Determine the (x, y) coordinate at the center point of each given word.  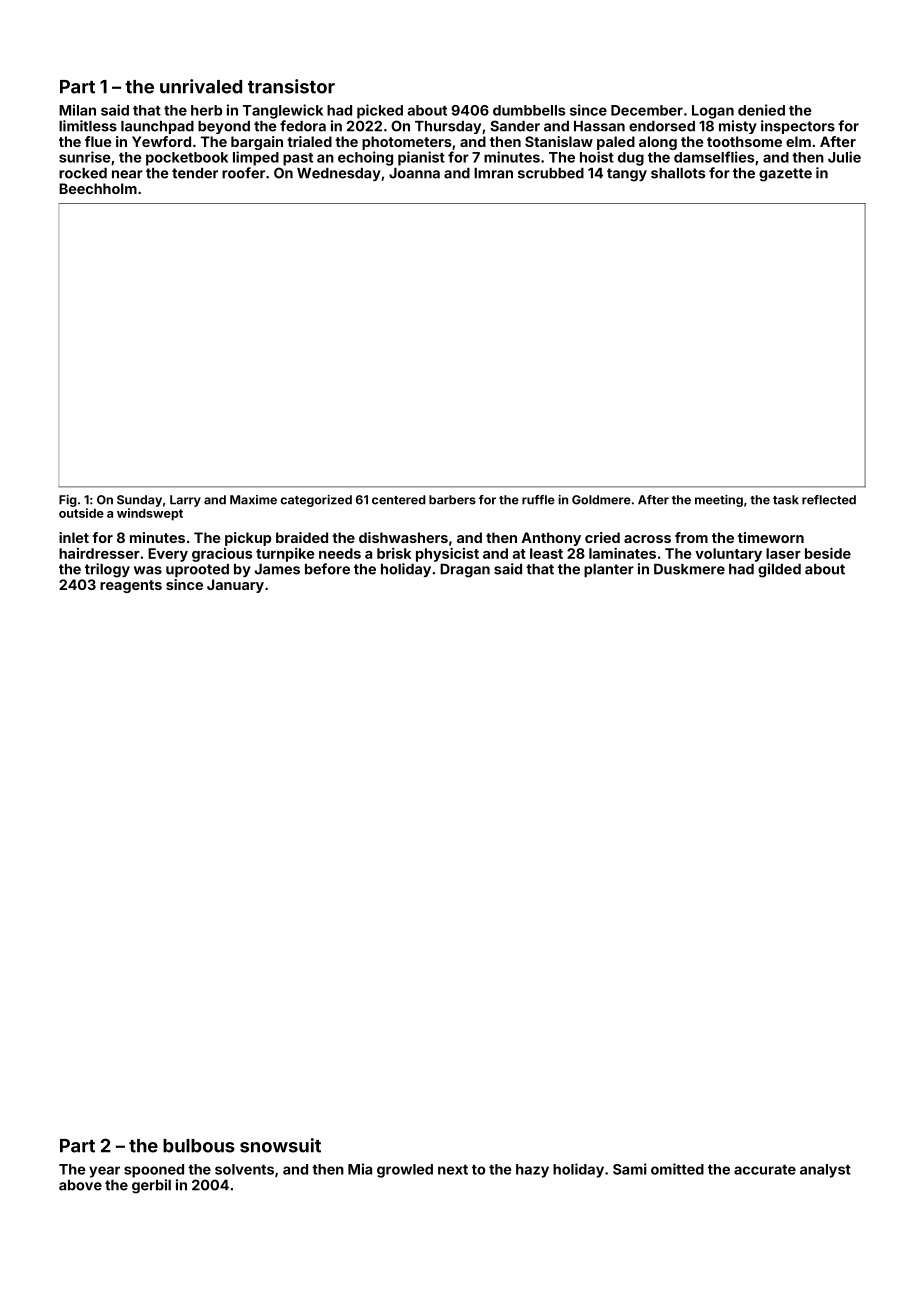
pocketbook (187, 159)
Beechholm (98, 188)
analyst (825, 1171)
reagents (131, 586)
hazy (532, 1171)
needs (340, 553)
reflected (829, 500)
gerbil (151, 1186)
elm (798, 141)
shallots (678, 173)
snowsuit (280, 1145)
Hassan (599, 126)
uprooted (197, 570)
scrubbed (551, 173)
